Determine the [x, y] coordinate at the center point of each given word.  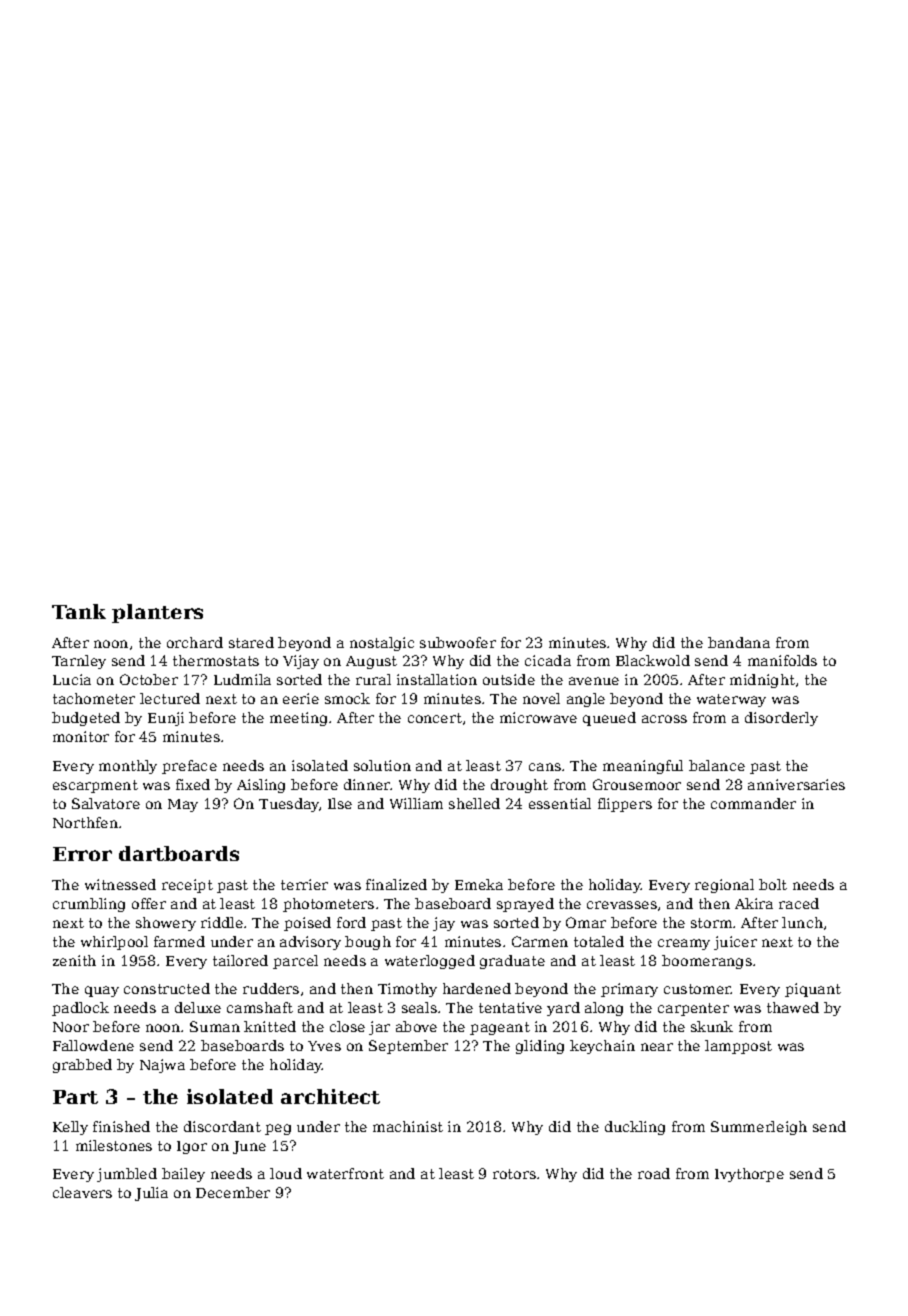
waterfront [345, 1173]
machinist [408, 1126]
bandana [739, 642]
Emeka [479, 884]
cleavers [82, 1192]
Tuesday [289, 805]
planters [157, 613]
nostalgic [382, 644]
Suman [215, 1026]
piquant [813, 990]
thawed [793, 1007]
